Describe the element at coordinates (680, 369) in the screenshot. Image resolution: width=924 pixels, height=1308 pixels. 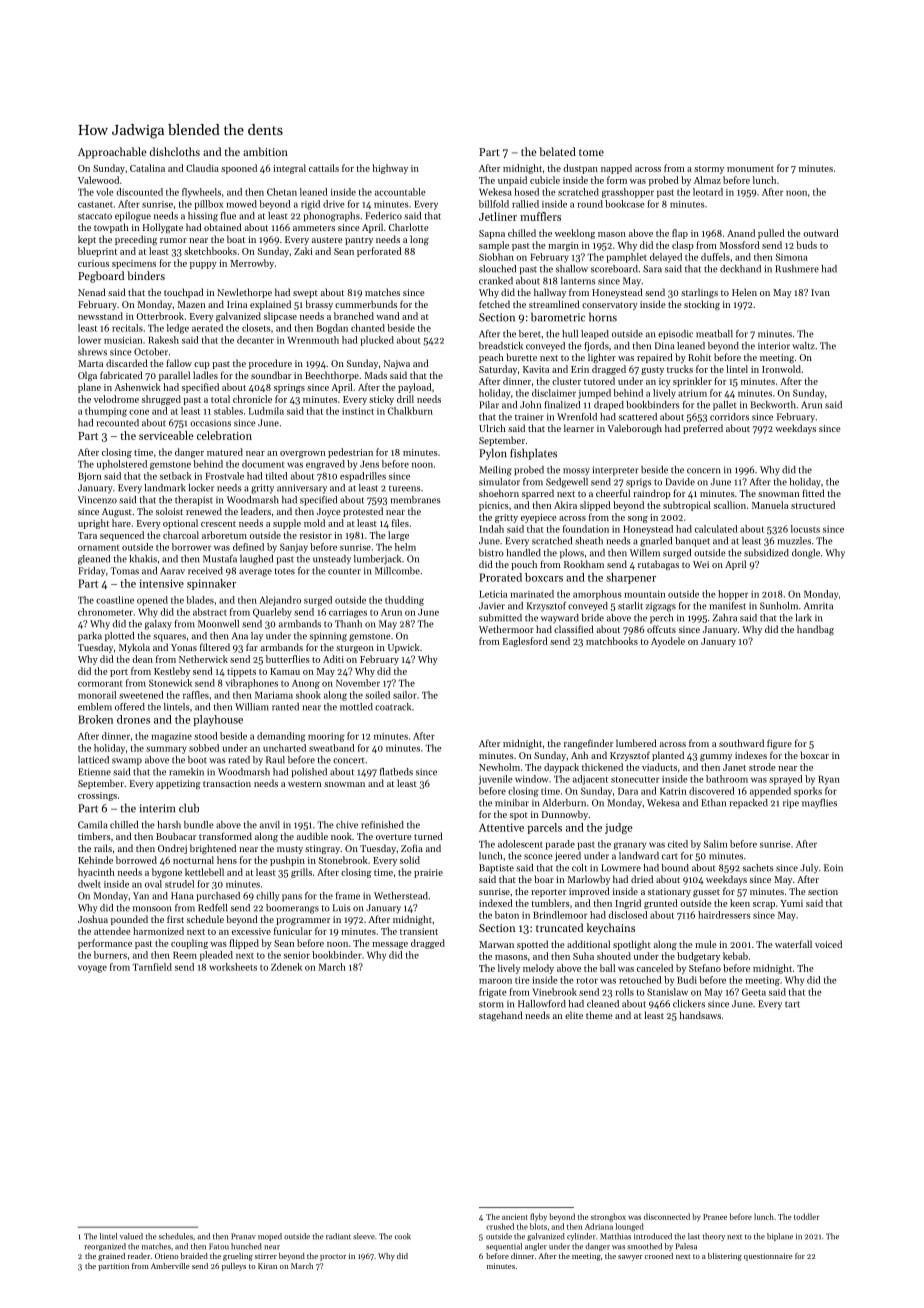
I see `trucks` at that location.
